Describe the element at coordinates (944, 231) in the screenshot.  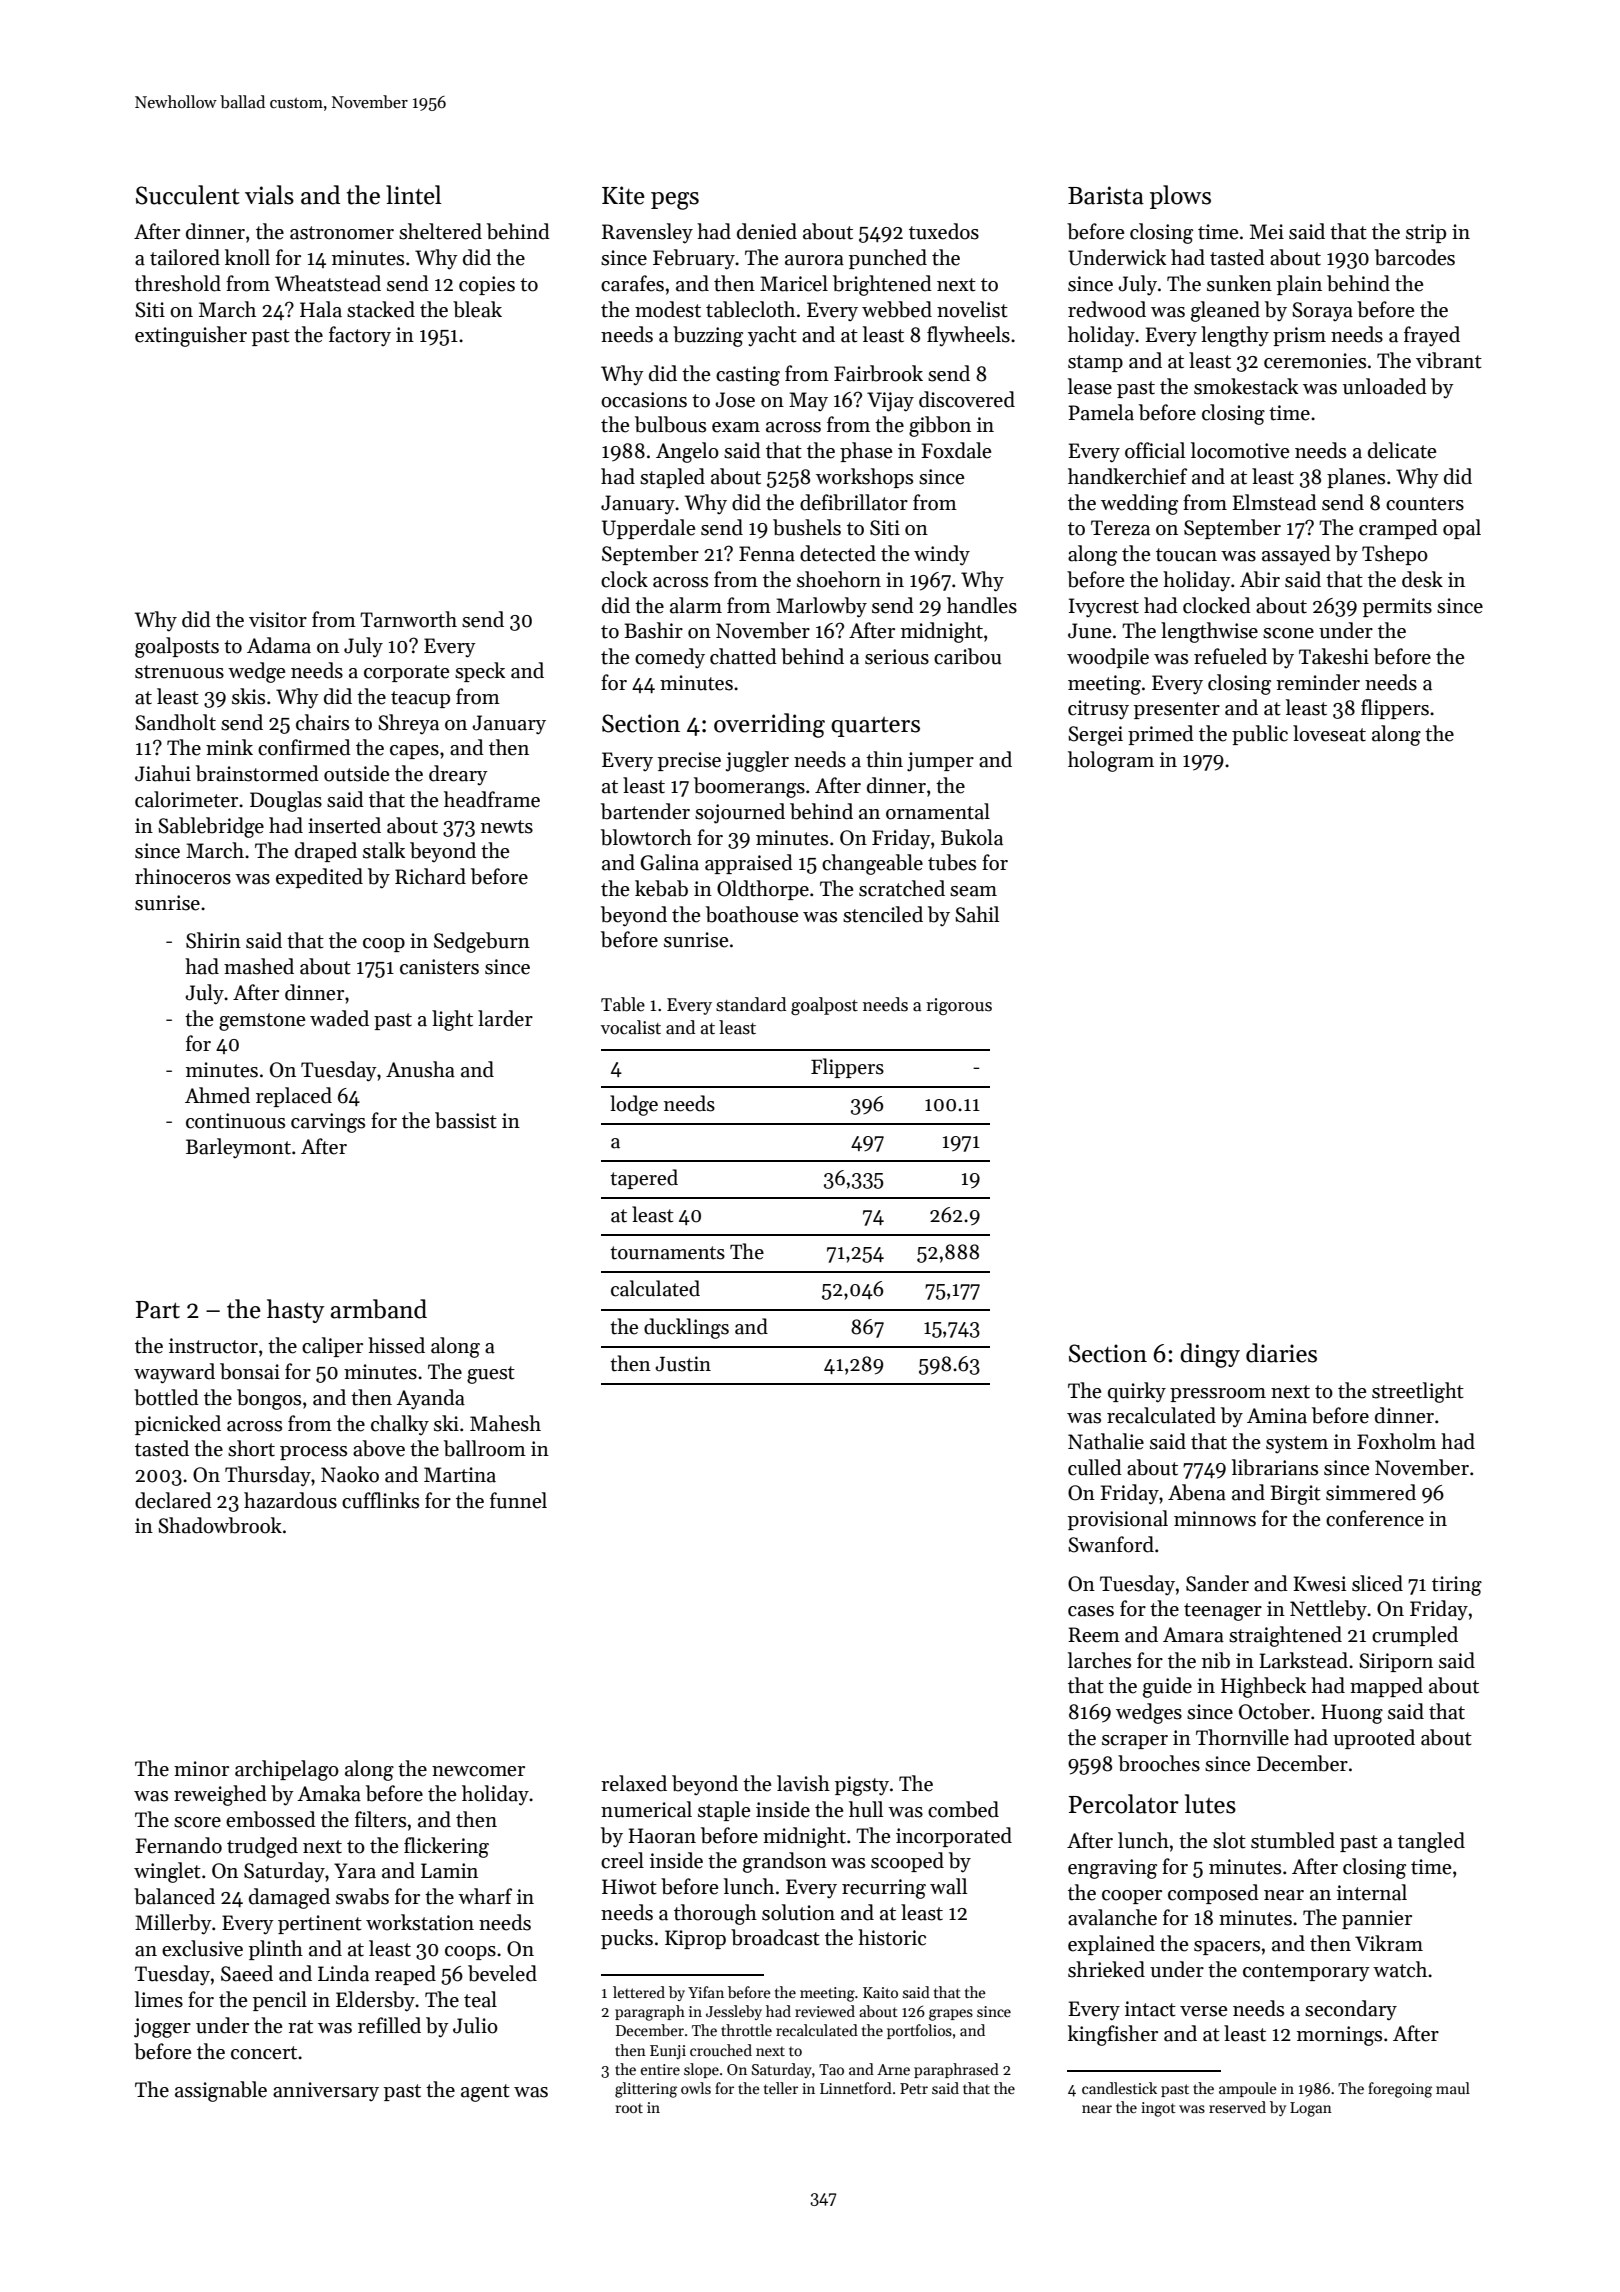
I see `tuxedos` at that location.
